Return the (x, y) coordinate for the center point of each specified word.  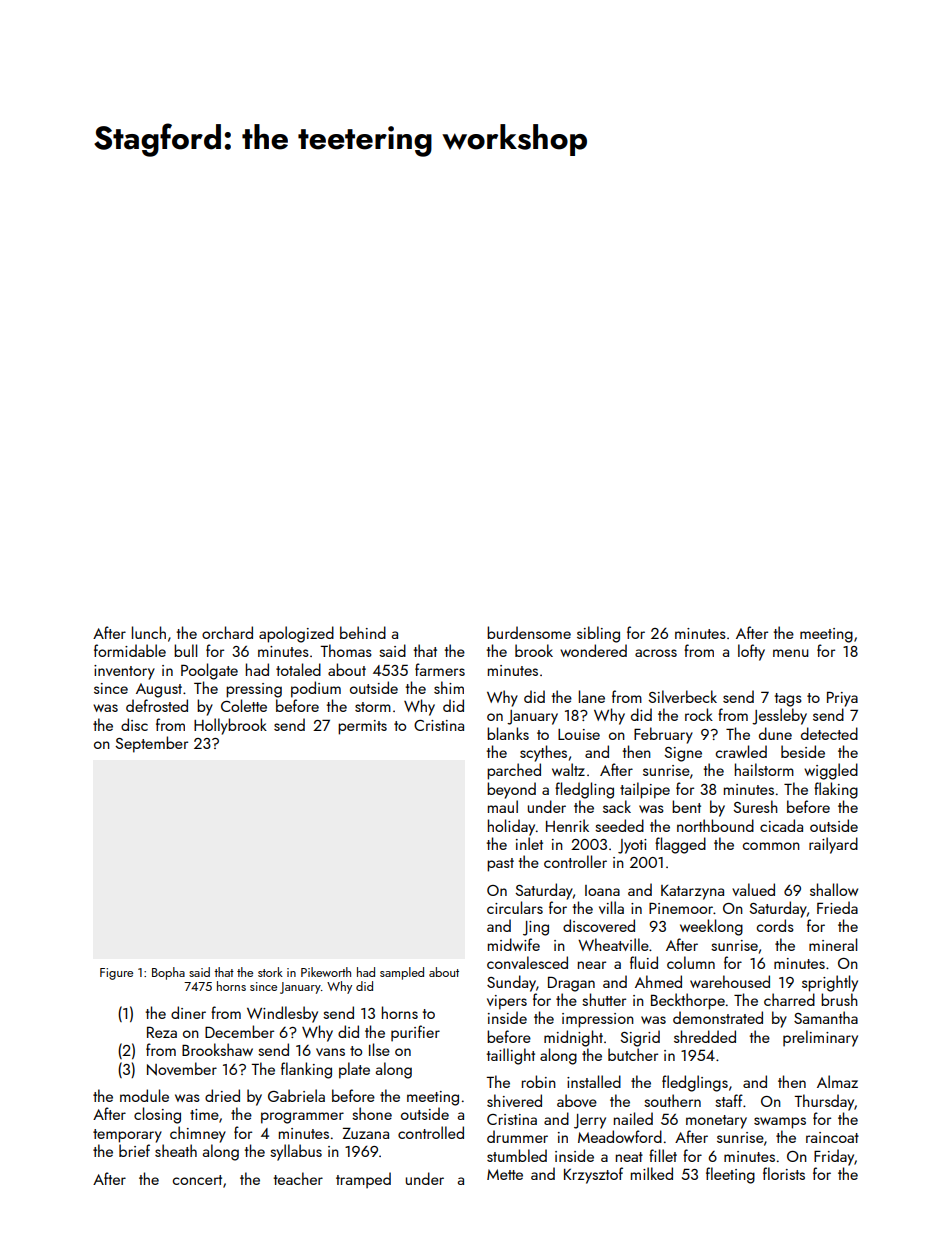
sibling (598, 634)
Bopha (168, 973)
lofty (751, 652)
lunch (149, 632)
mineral (833, 944)
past (500, 865)
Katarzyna (692, 892)
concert (197, 1180)
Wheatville (613, 944)
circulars (515, 907)
